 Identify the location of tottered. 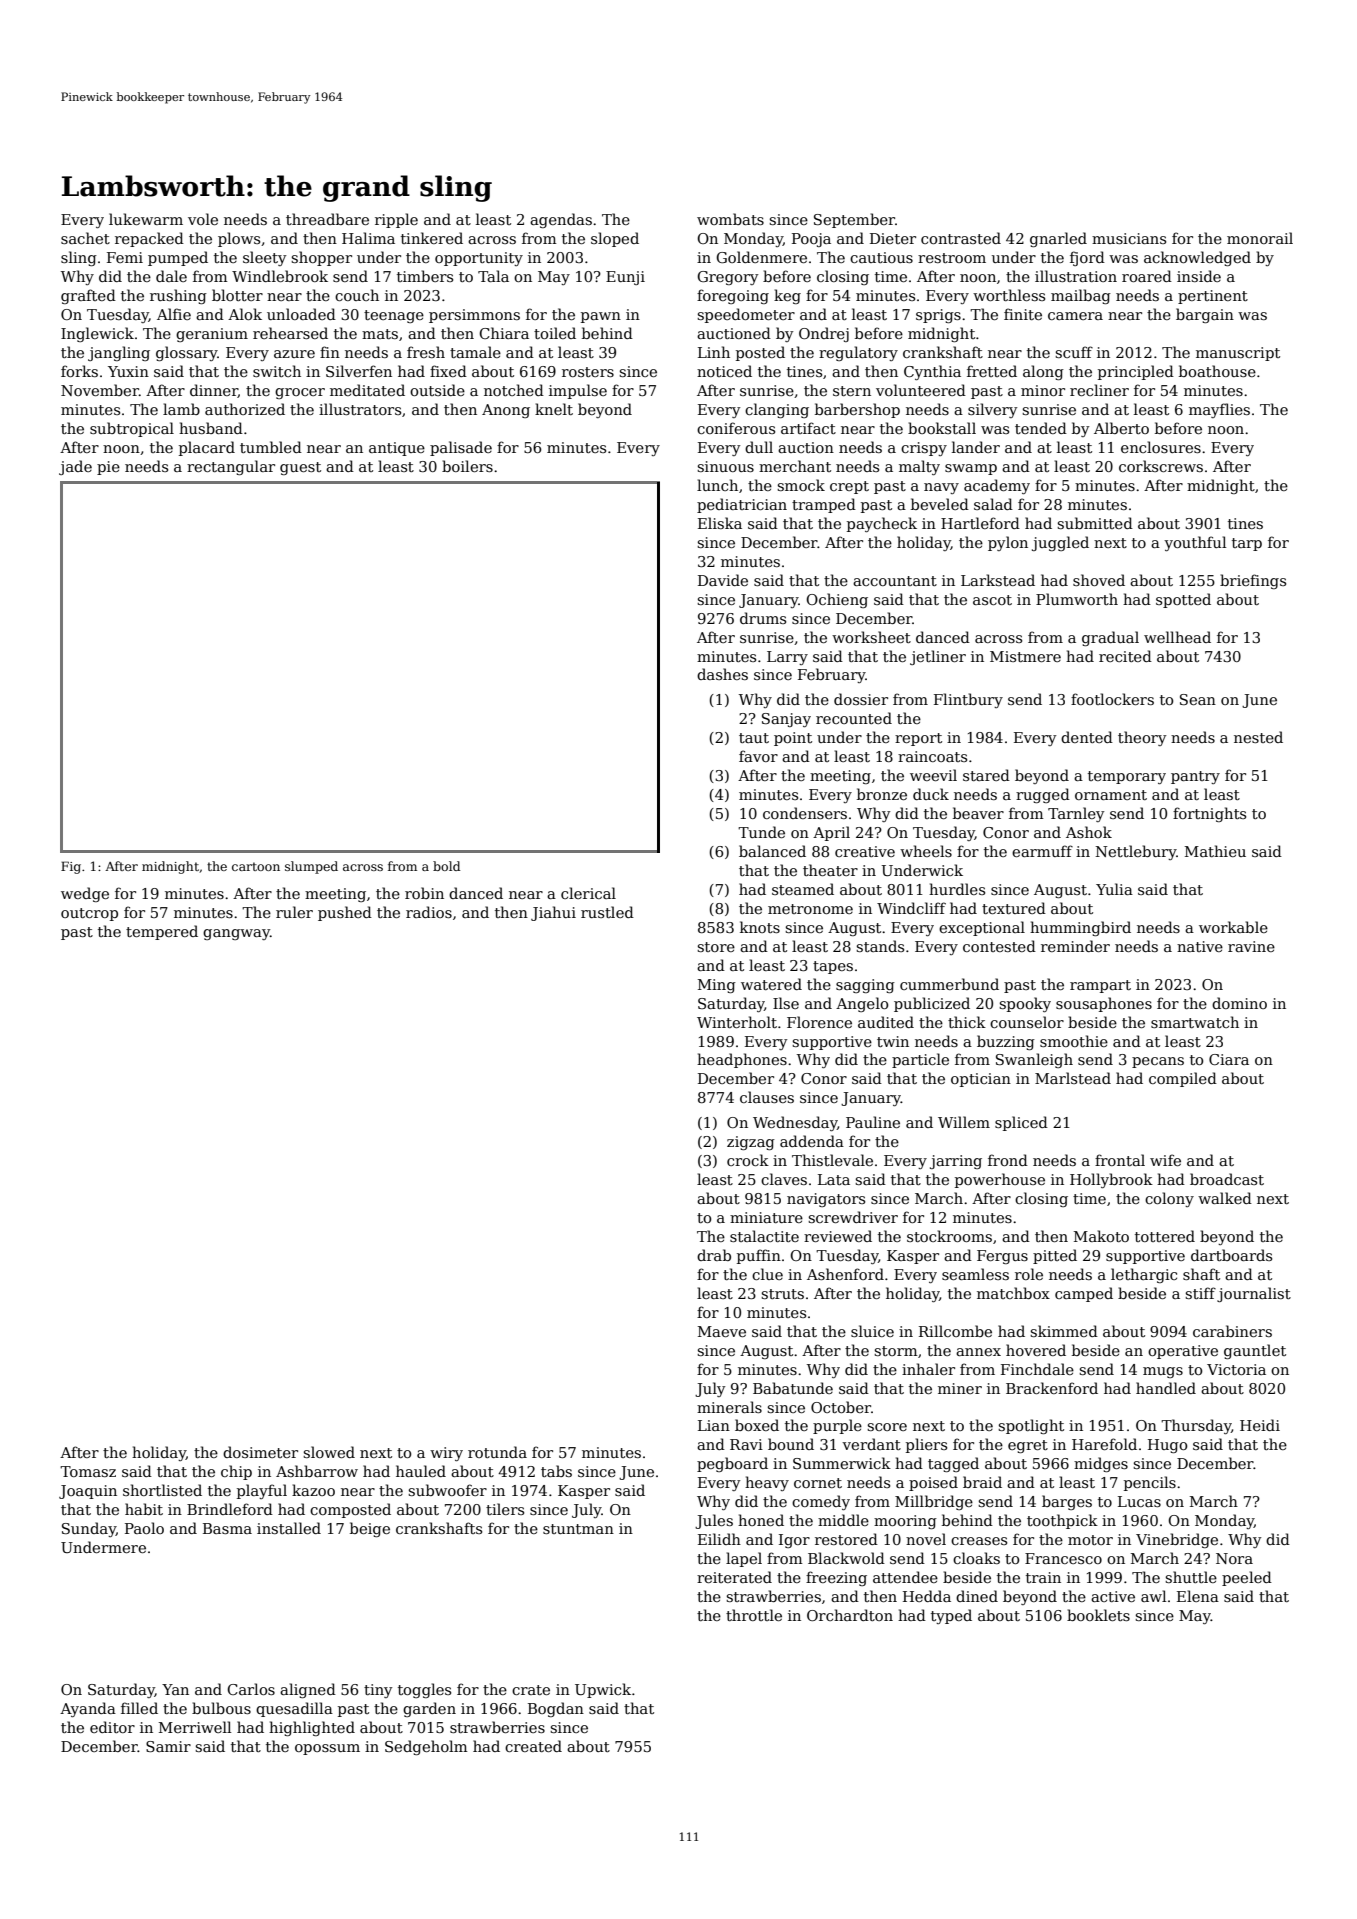
(1165, 1236).
